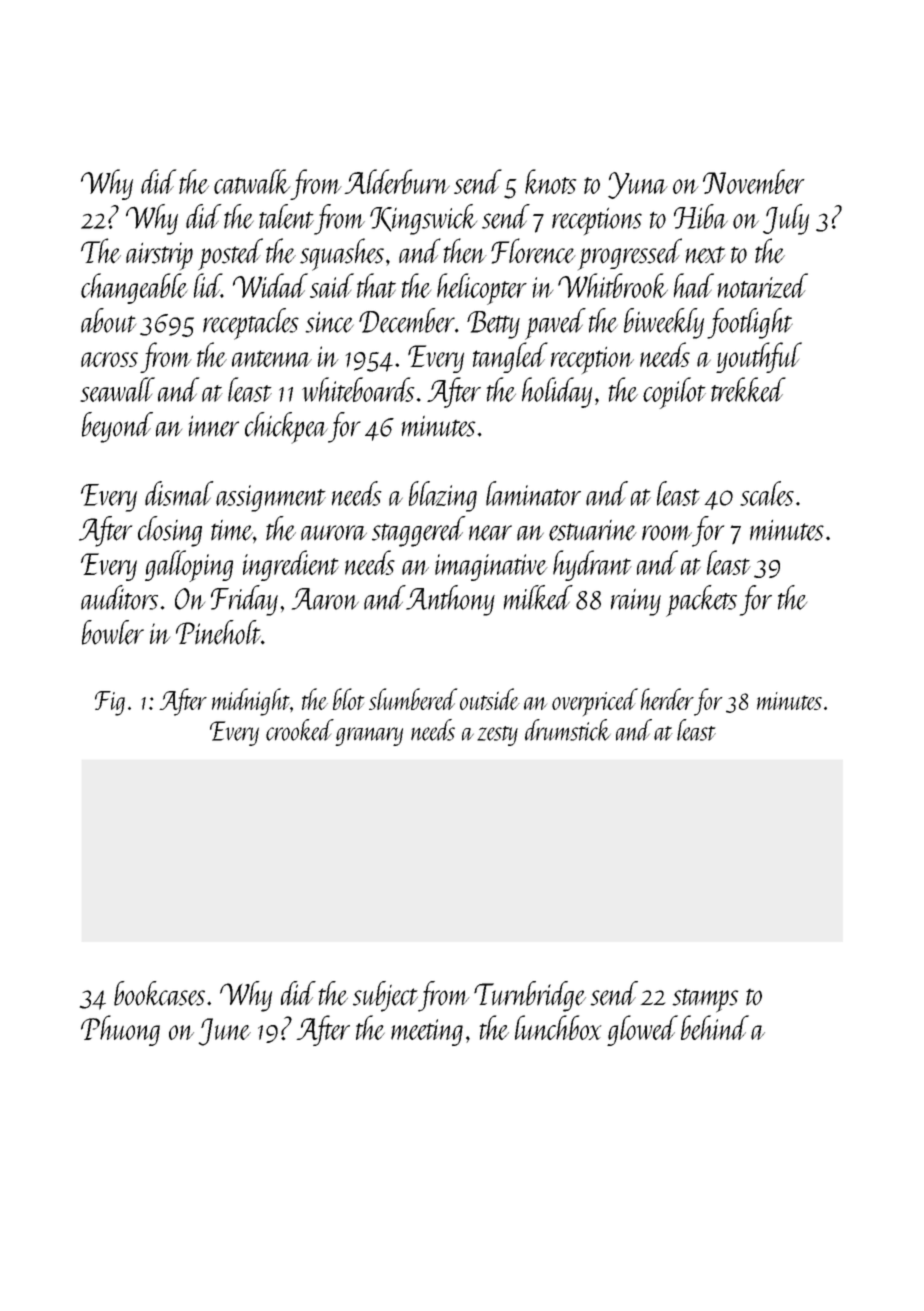 This screenshot has width=924, height=1311. I want to click on dismal, so click(179, 493).
